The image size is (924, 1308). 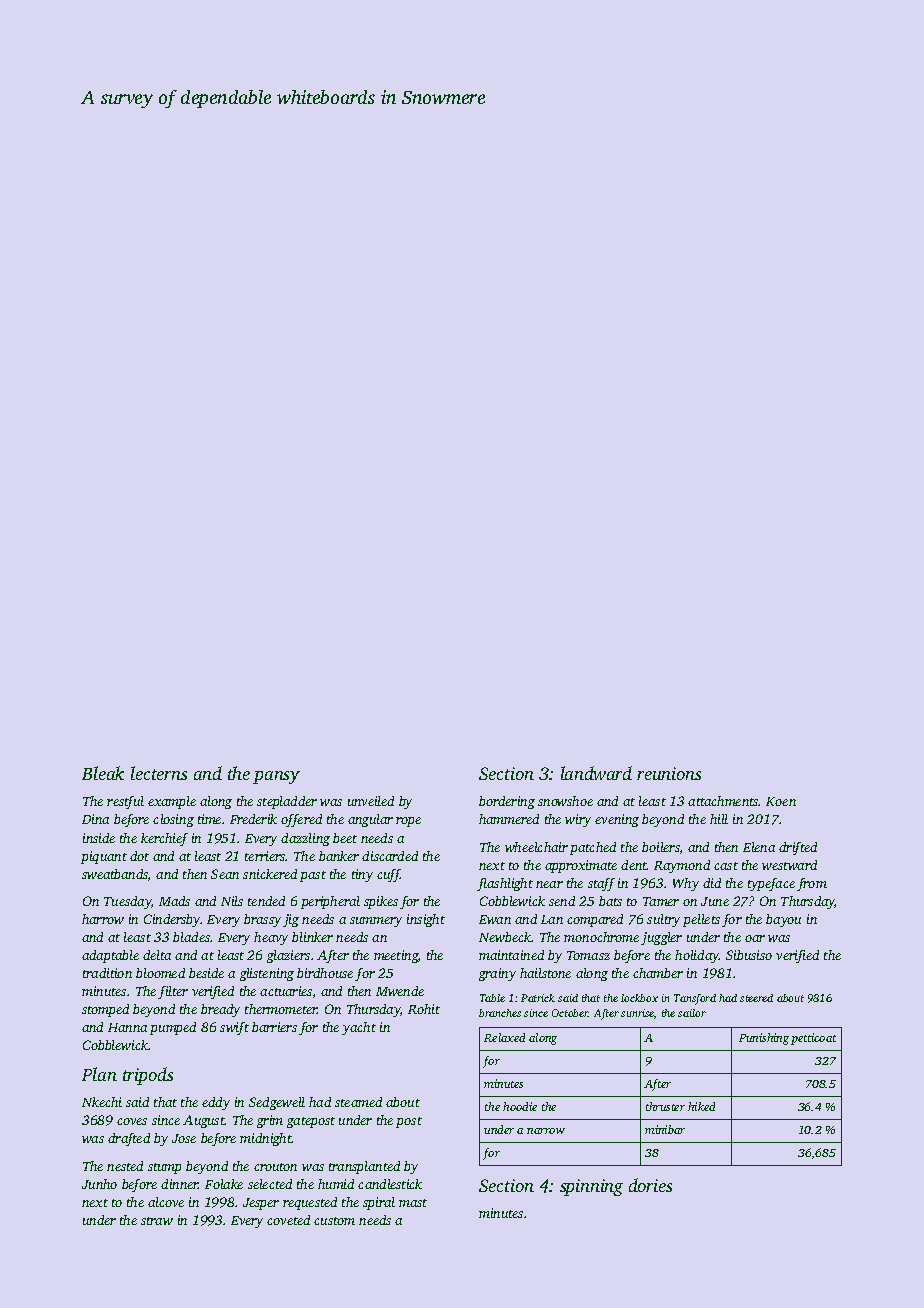 I want to click on rope, so click(x=408, y=822).
